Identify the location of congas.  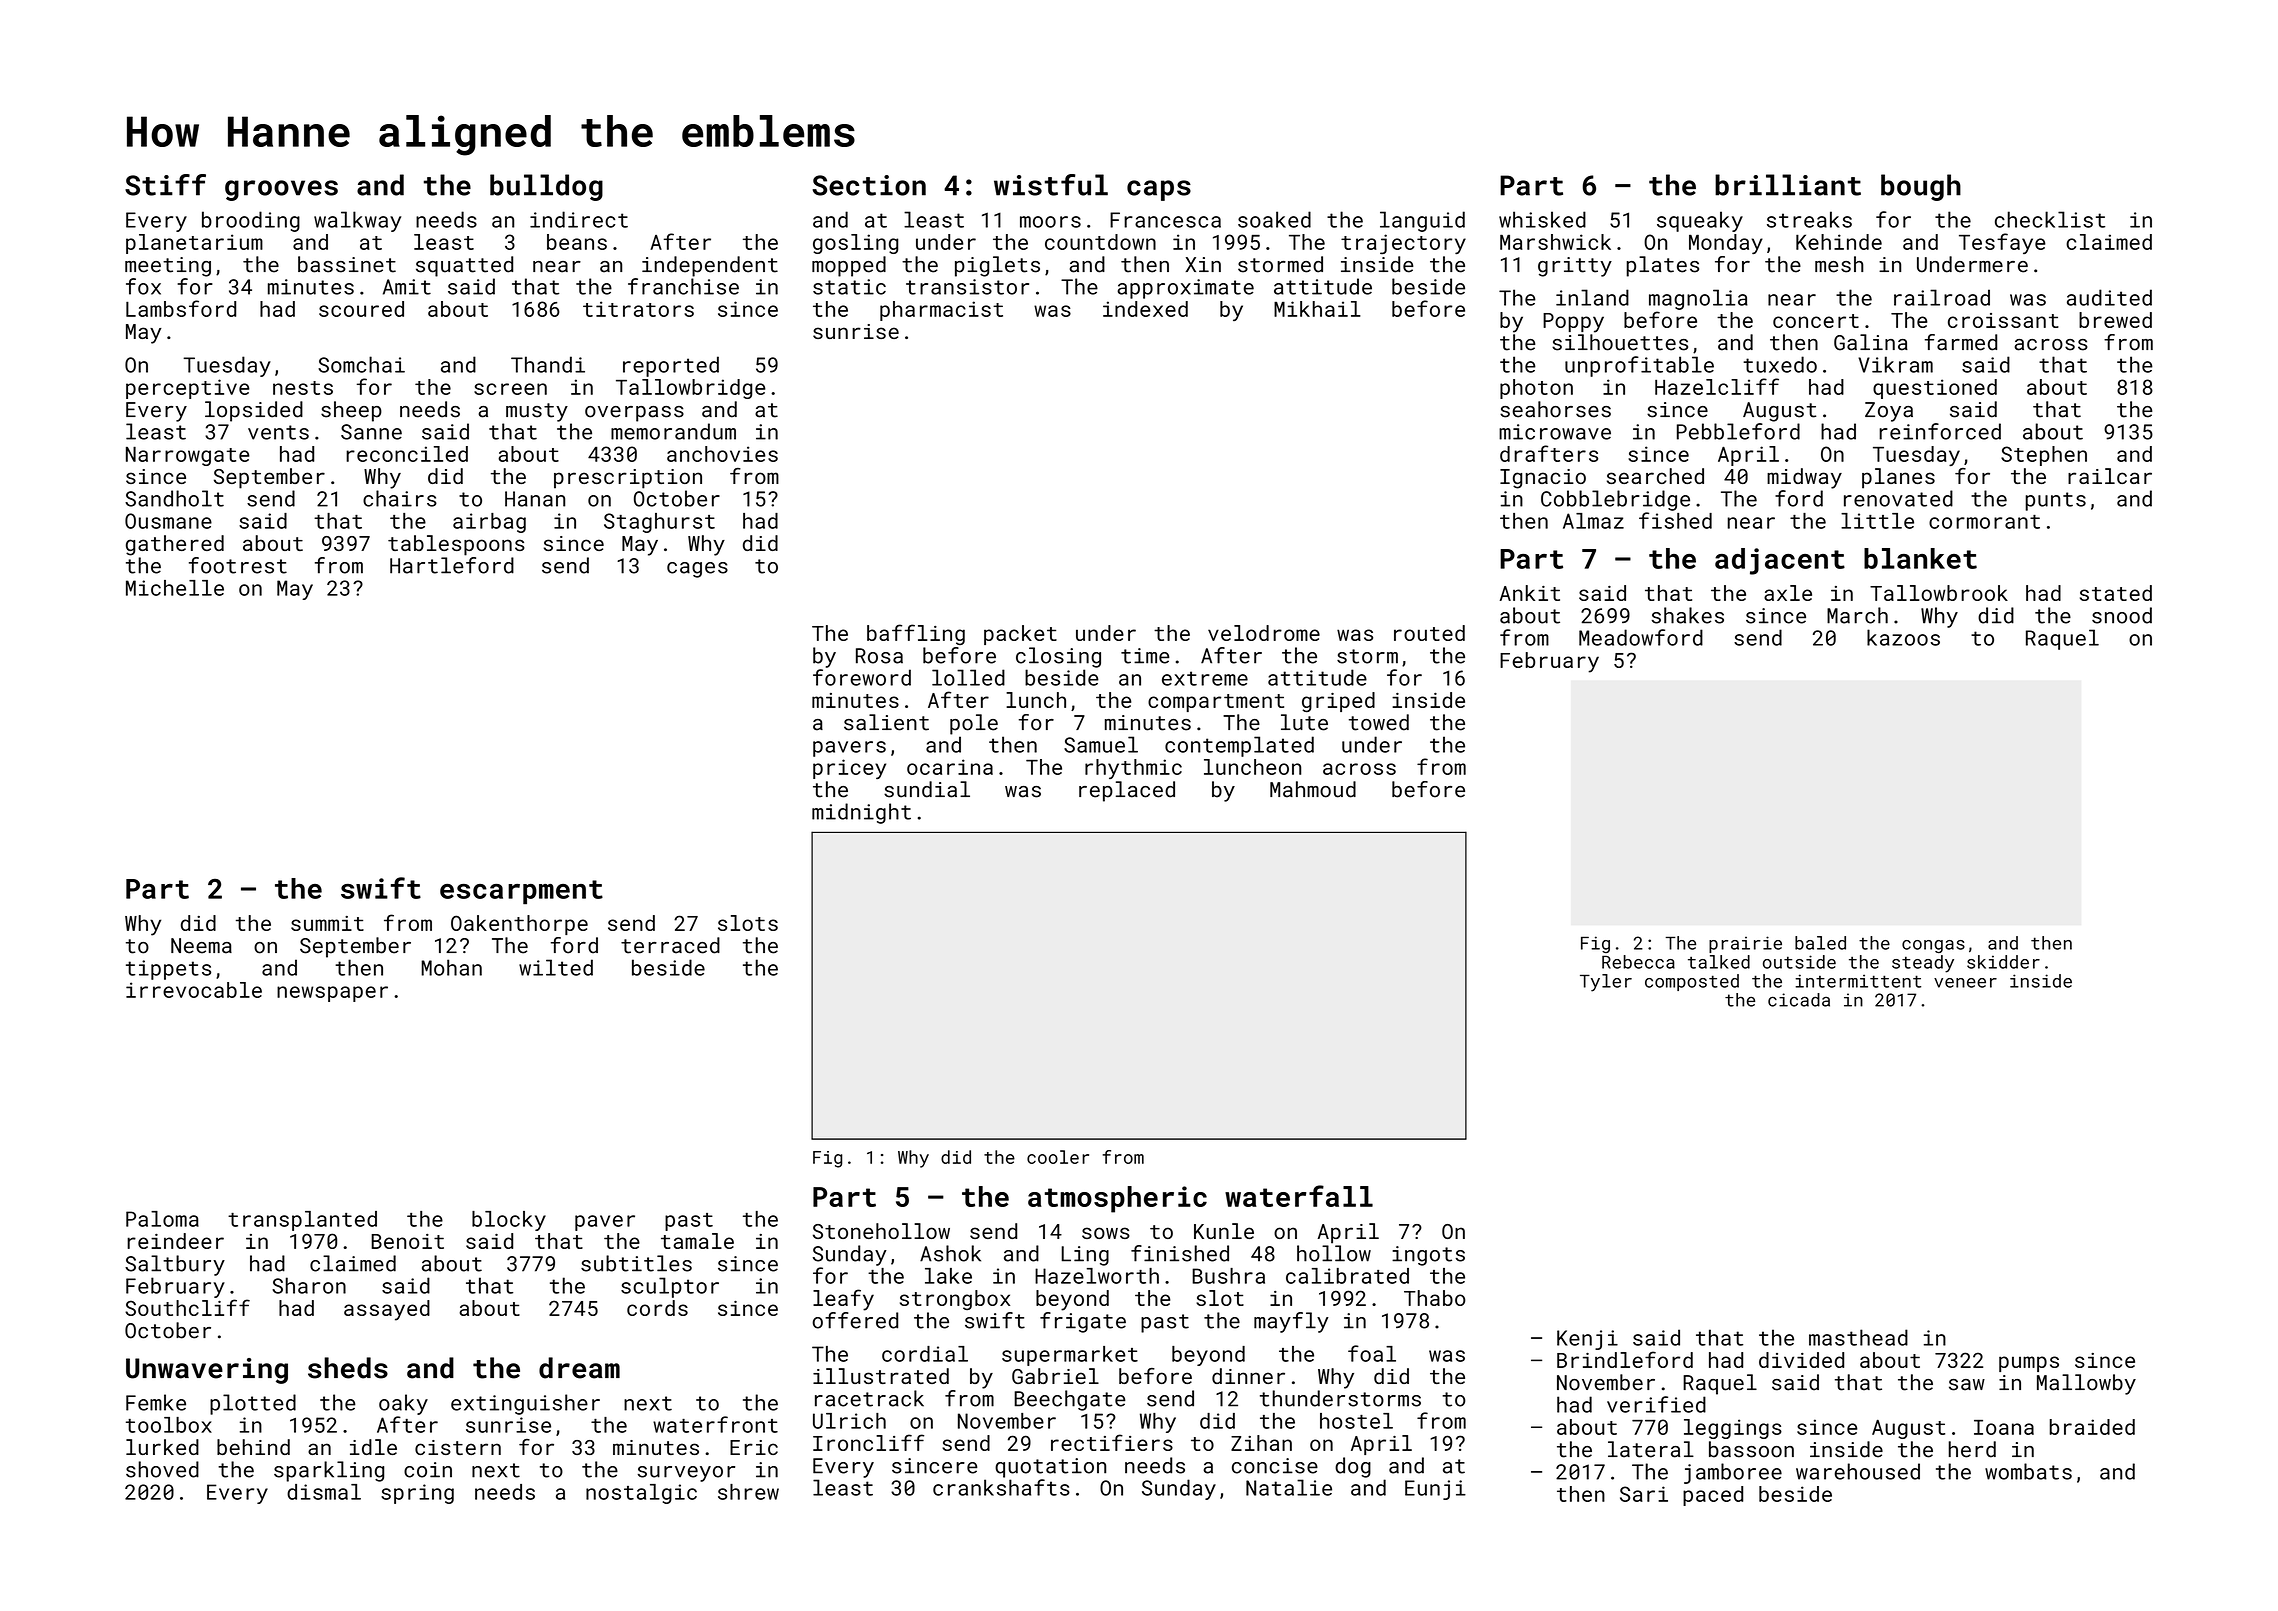
(1933, 946).
